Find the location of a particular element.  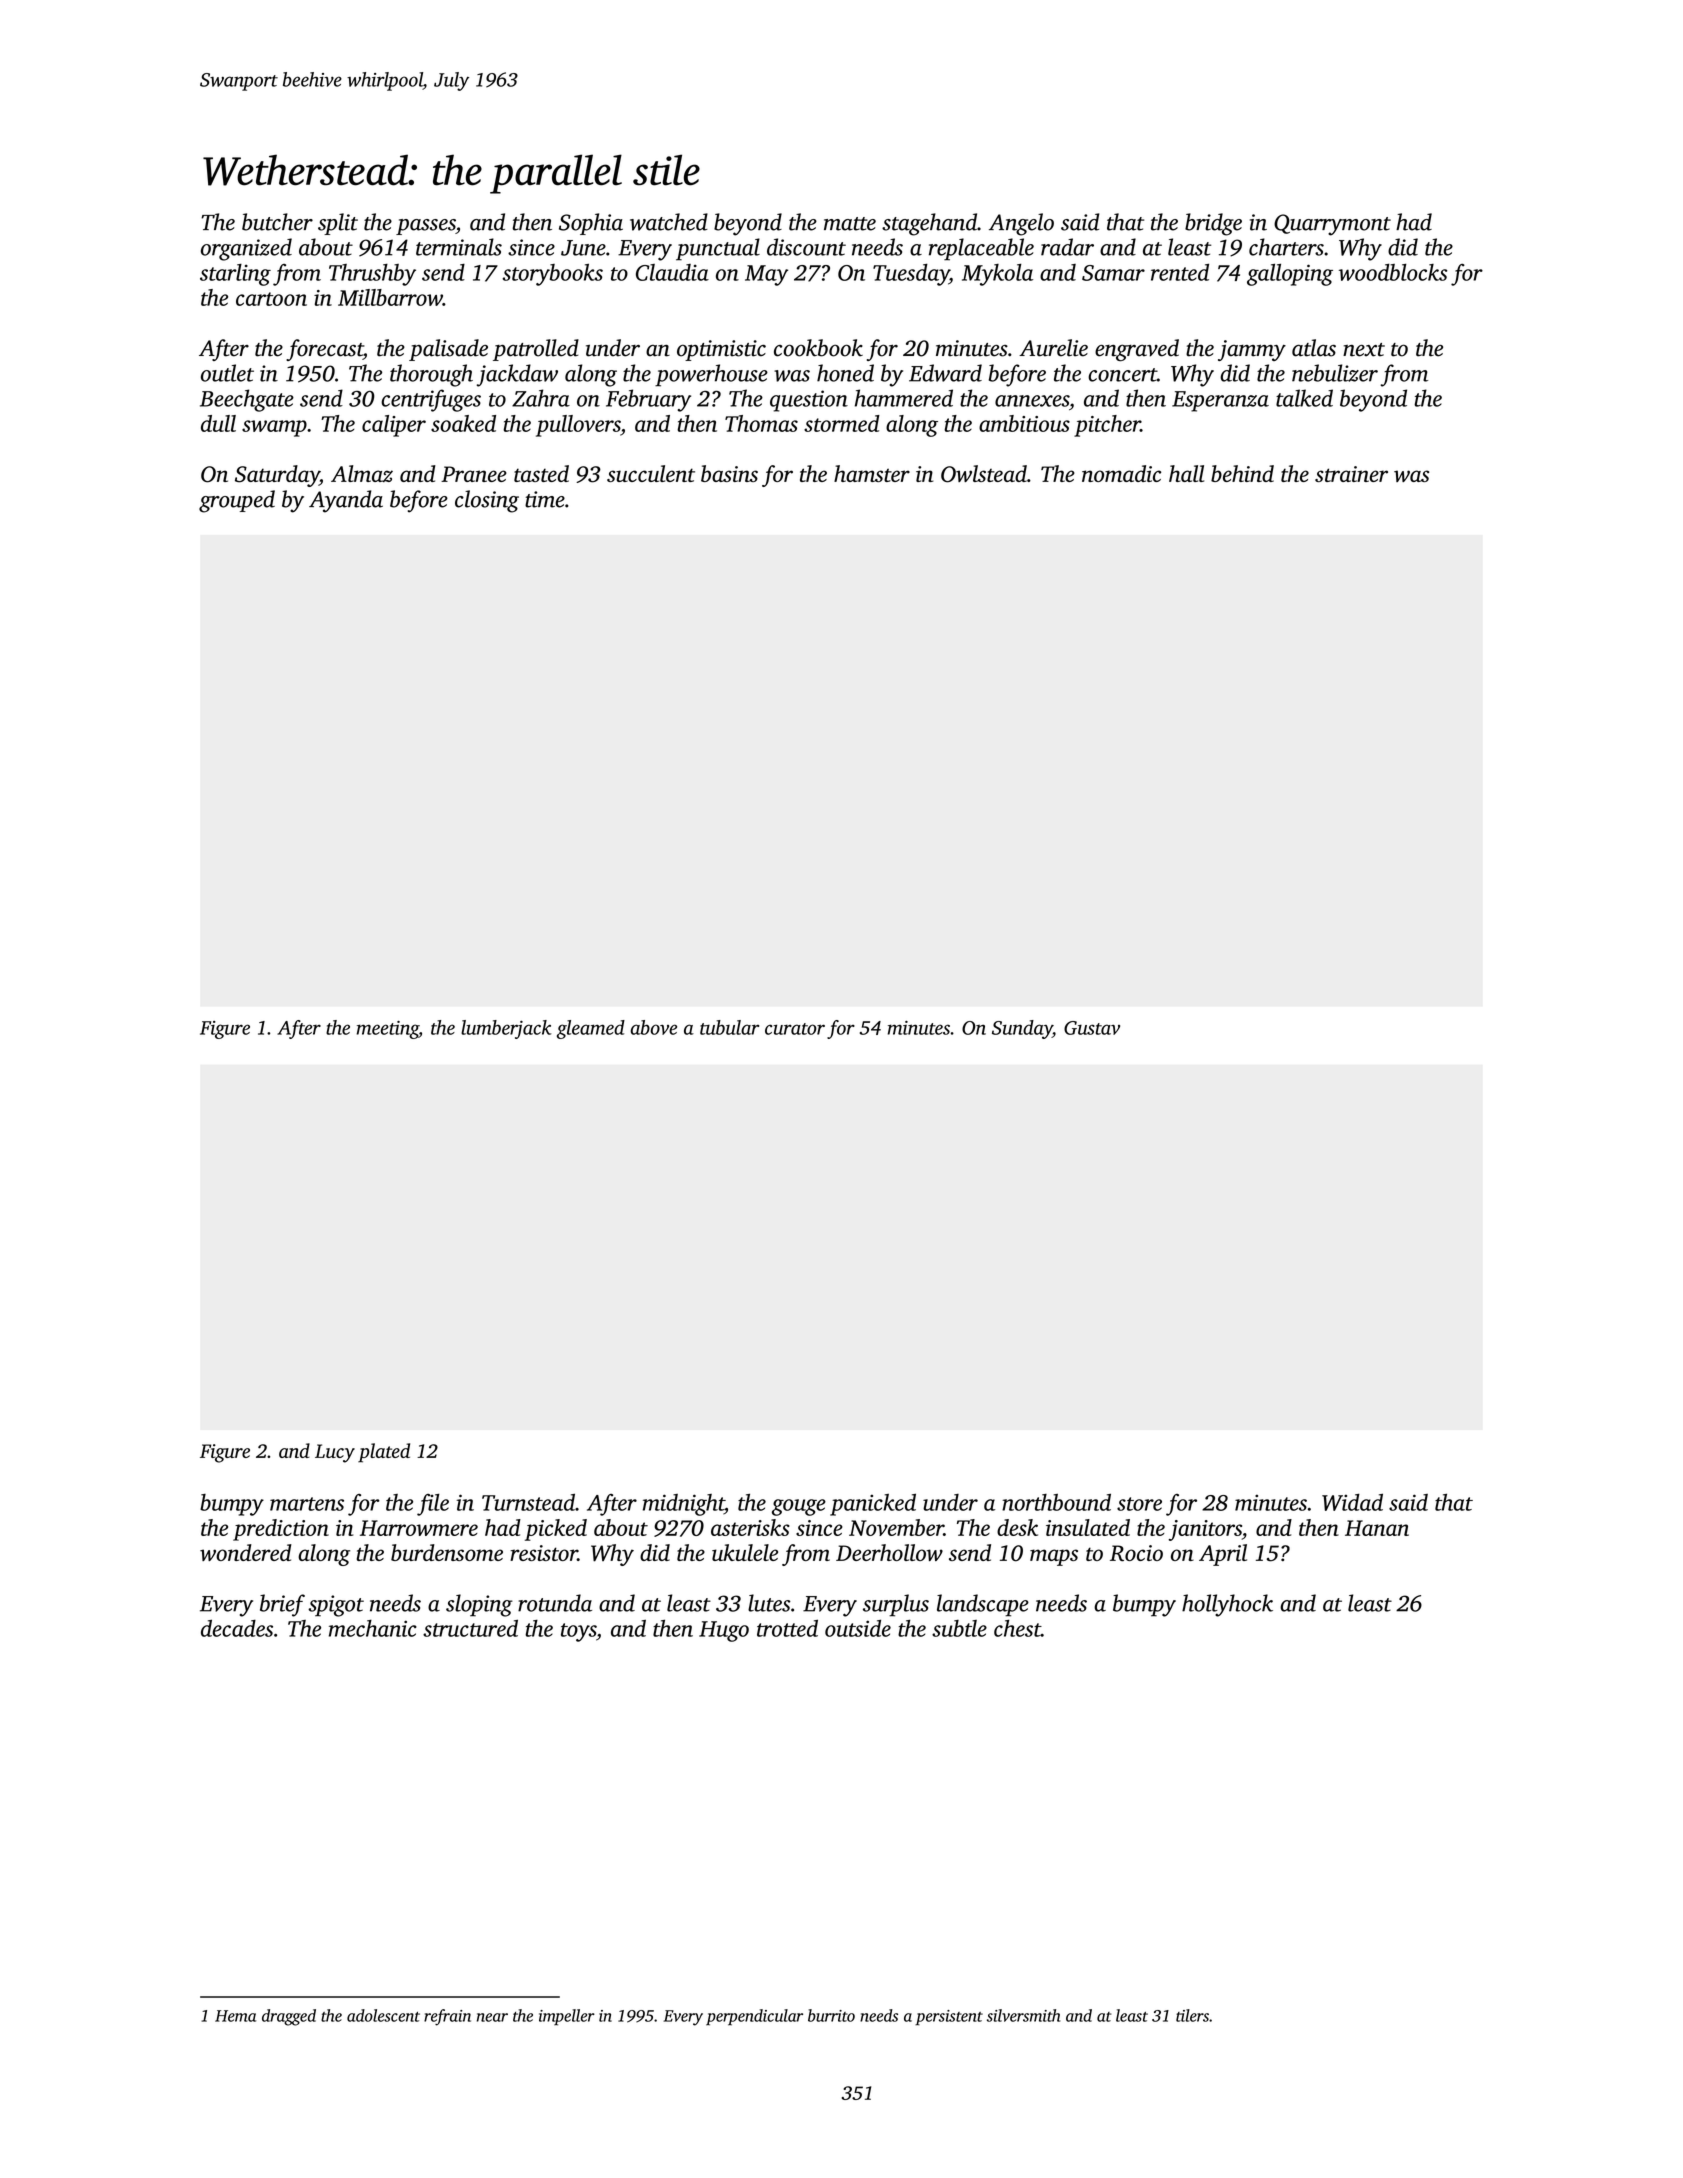

meeting is located at coordinates (388, 1030).
